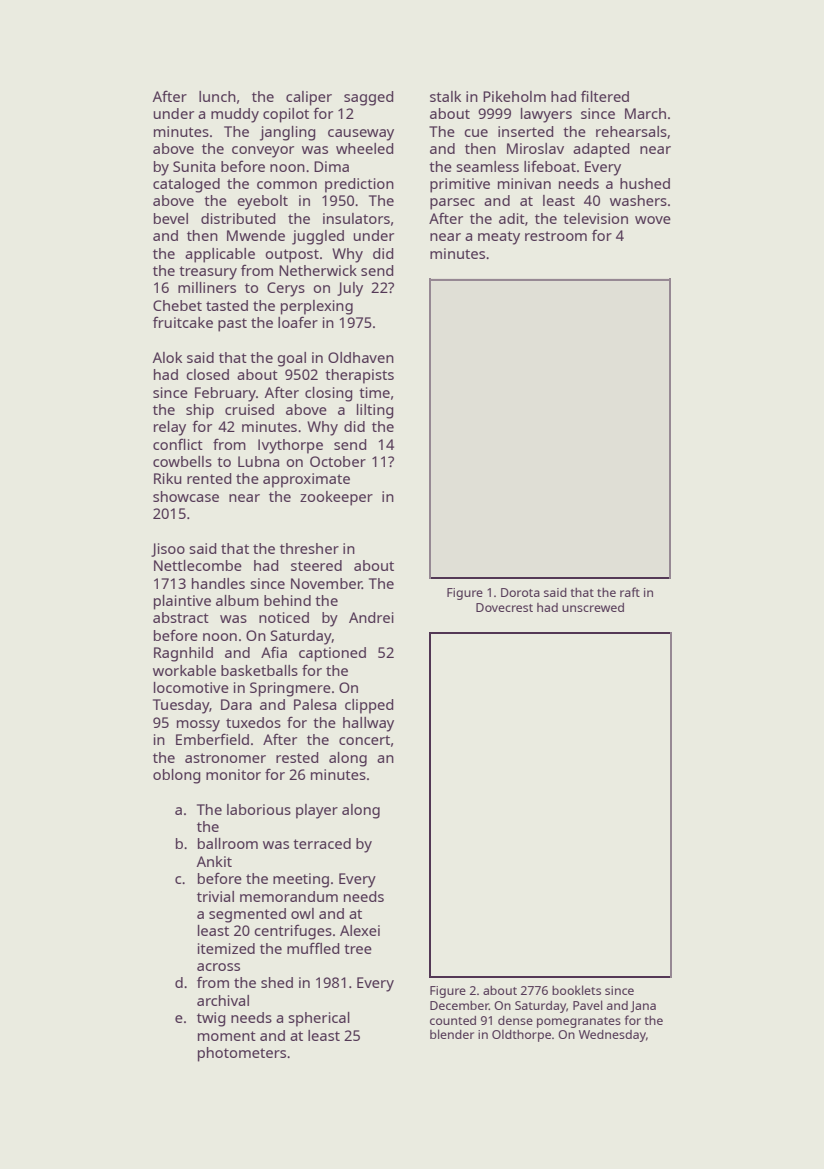  Describe the element at coordinates (653, 220) in the screenshot. I see `wove` at that location.
